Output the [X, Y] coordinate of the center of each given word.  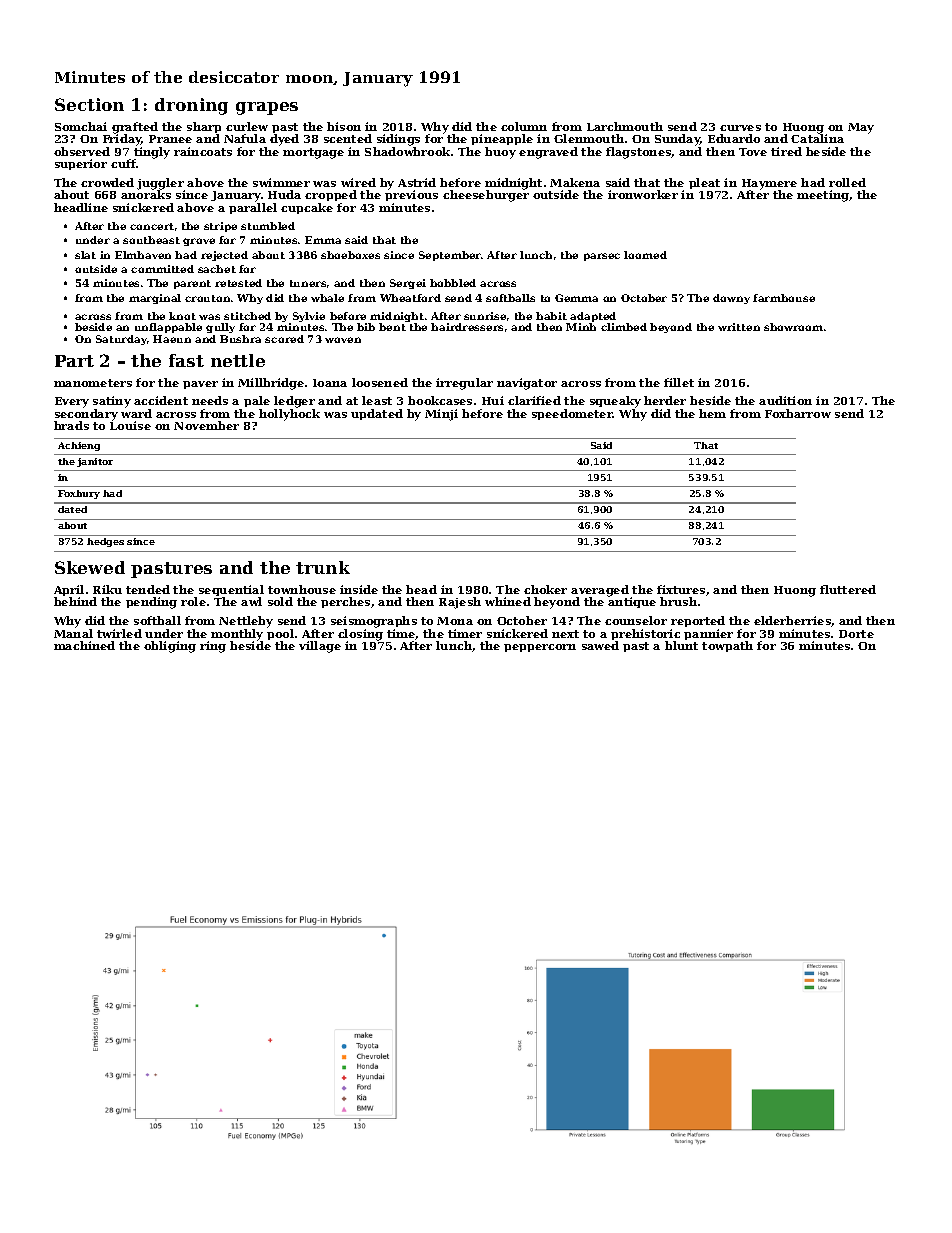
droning [191, 106]
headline [81, 207]
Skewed [90, 567]
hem [712, 413]
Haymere [769, 185]
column [524, 126]
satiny [112, 402]
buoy [500, 153]
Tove [753, 152]
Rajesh [460, 603]
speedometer [572, 414]
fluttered [848, 589]
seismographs [374, 622]
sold [280, 601]
